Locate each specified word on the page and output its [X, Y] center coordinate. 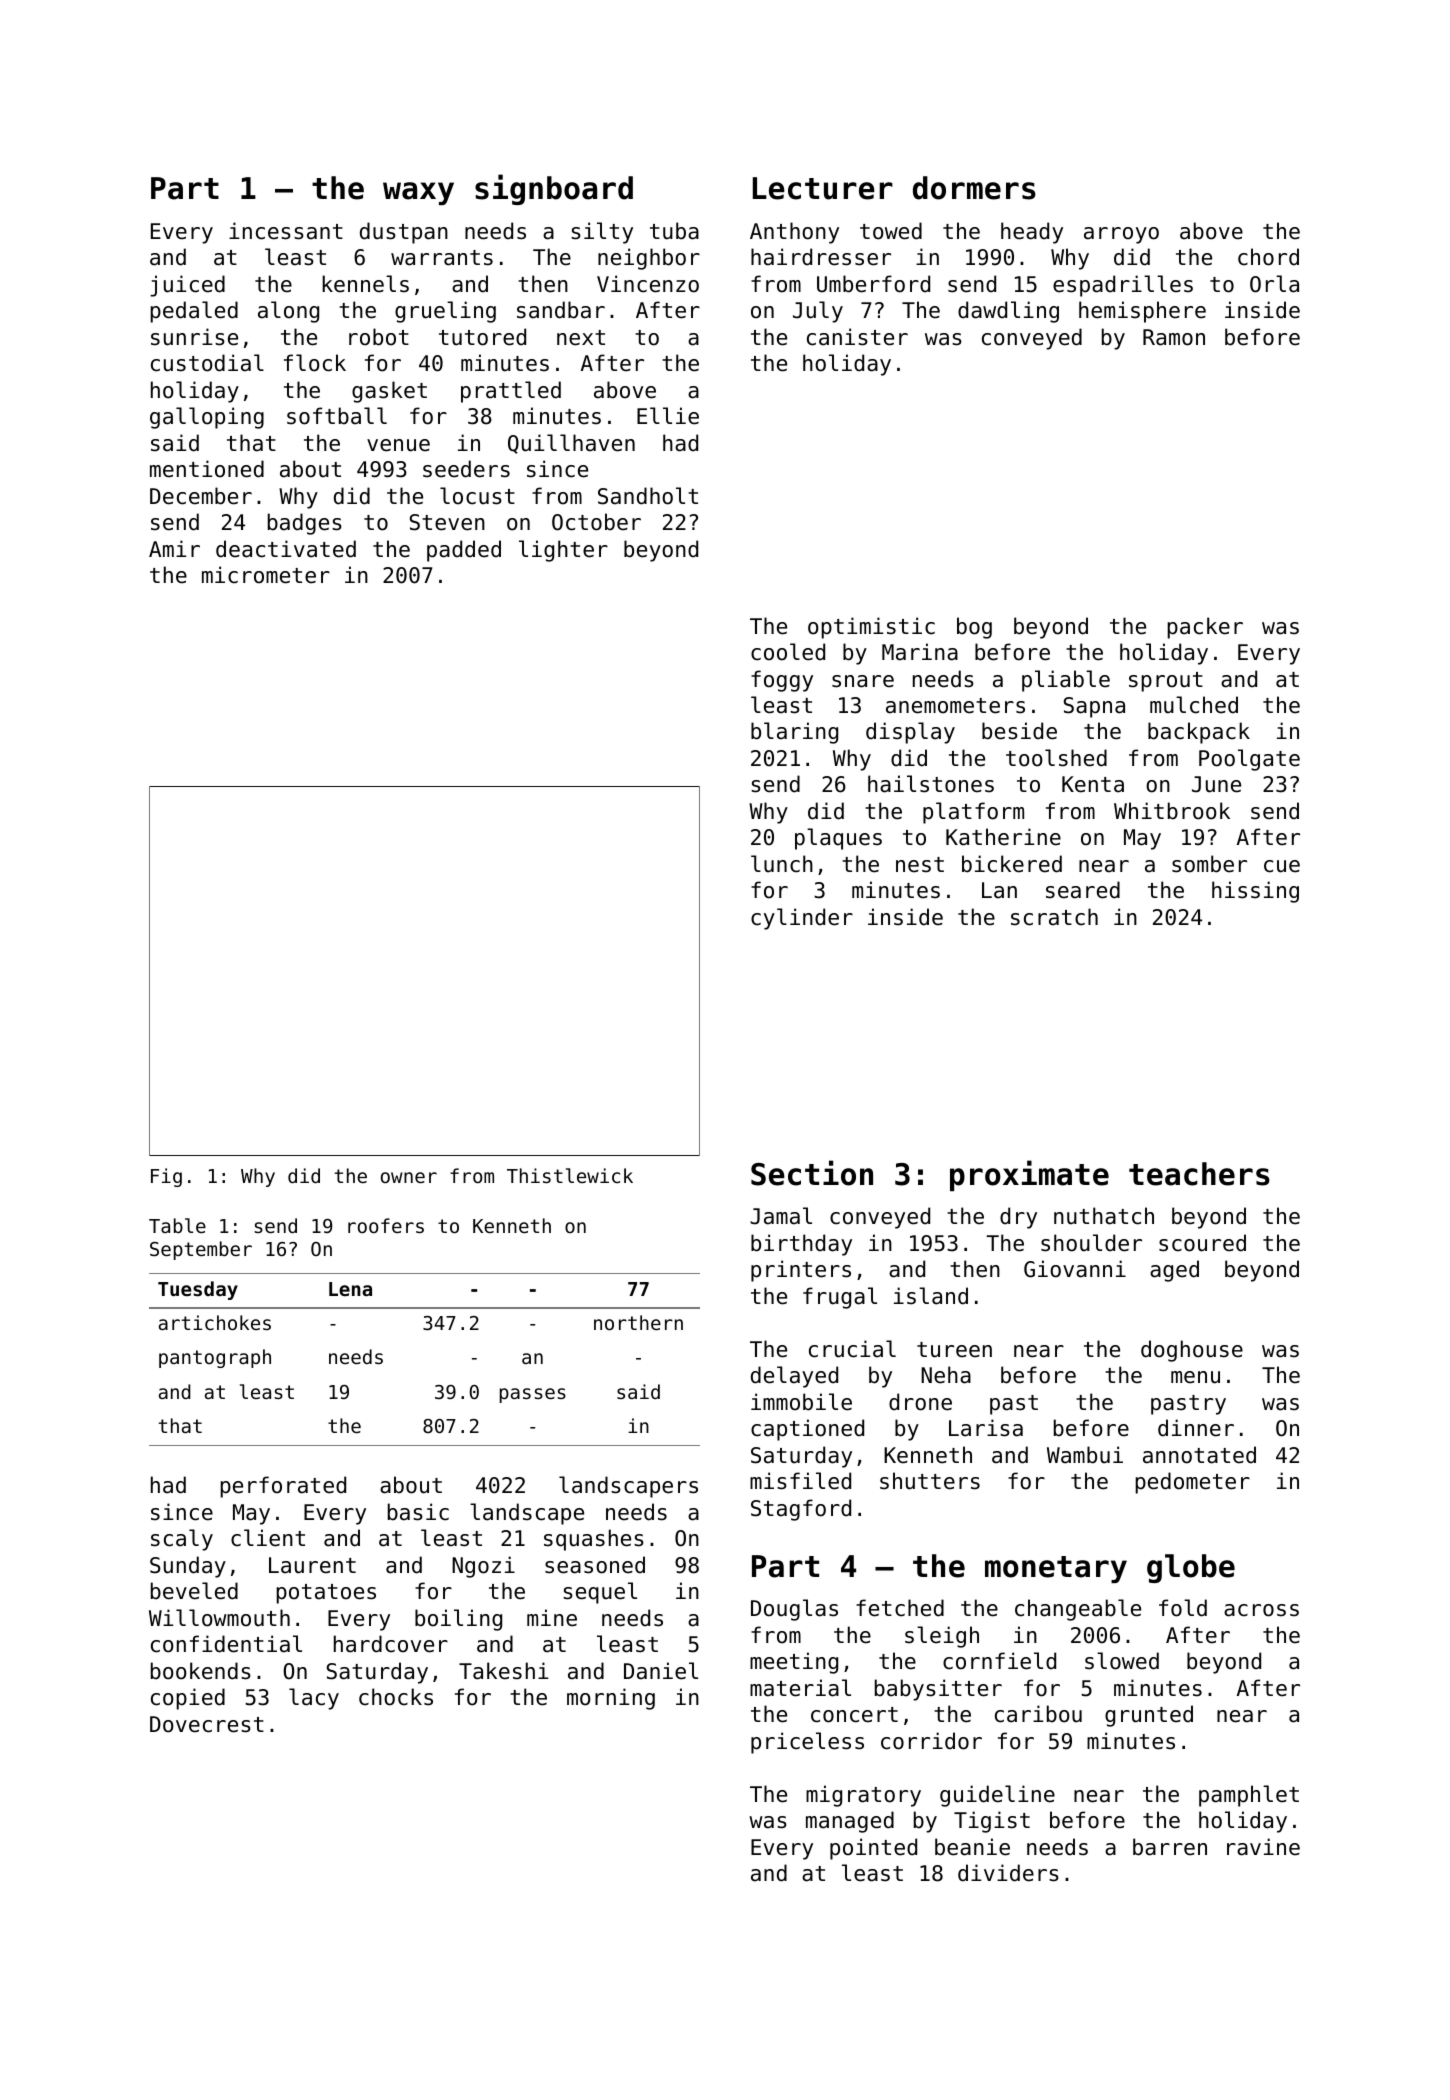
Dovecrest [207, 1724]
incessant [286, 231]
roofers [386, 1225]
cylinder [802, 919]
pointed [873, 1849]
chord [1268, 257]
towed [891, 231]
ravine [1263, 1847]
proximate [1029, 1175]
